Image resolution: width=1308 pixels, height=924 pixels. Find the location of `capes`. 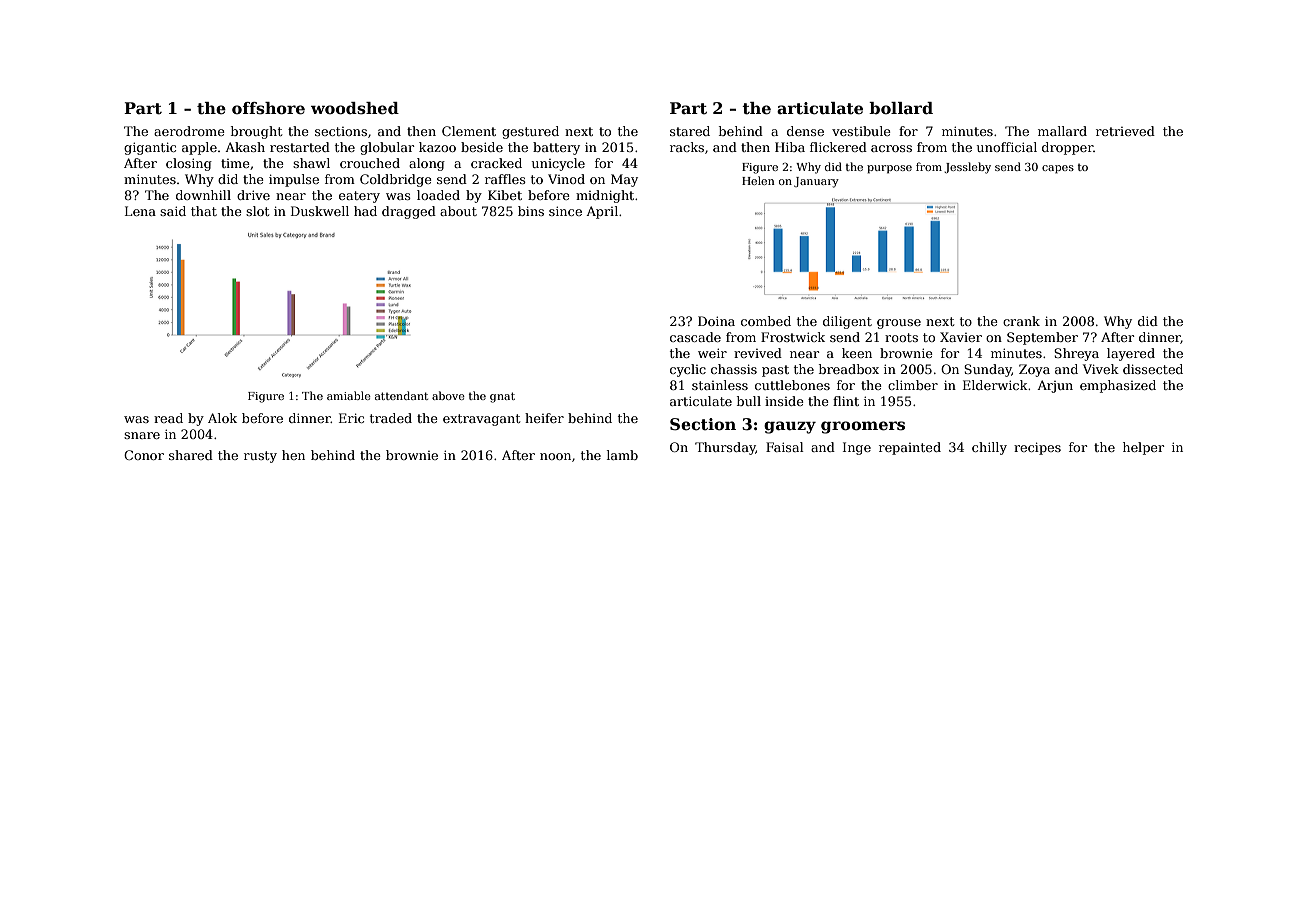

capes is located at coordinates (1058, 169).
